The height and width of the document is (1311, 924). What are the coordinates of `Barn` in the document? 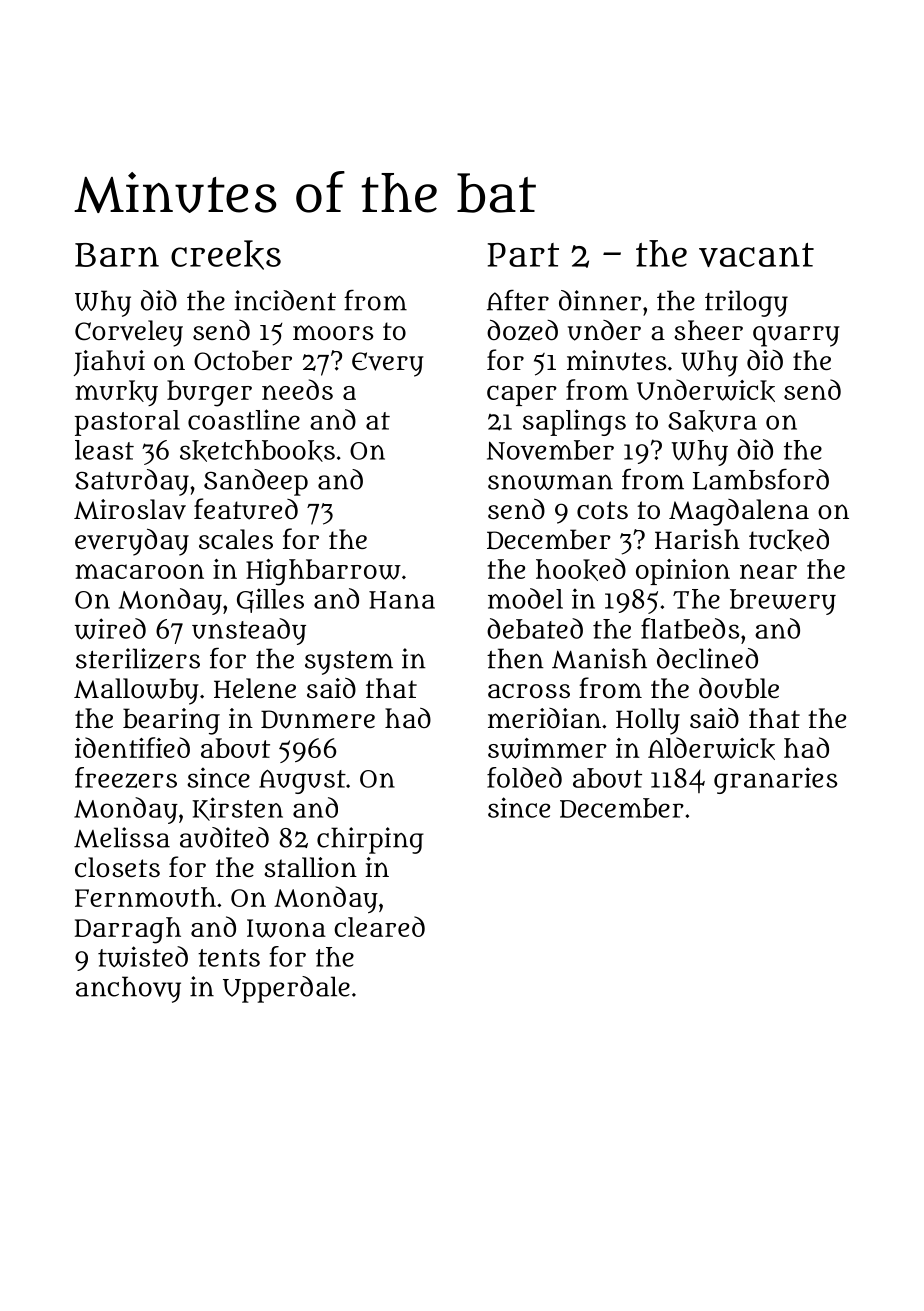 It's located at (117, 255).
